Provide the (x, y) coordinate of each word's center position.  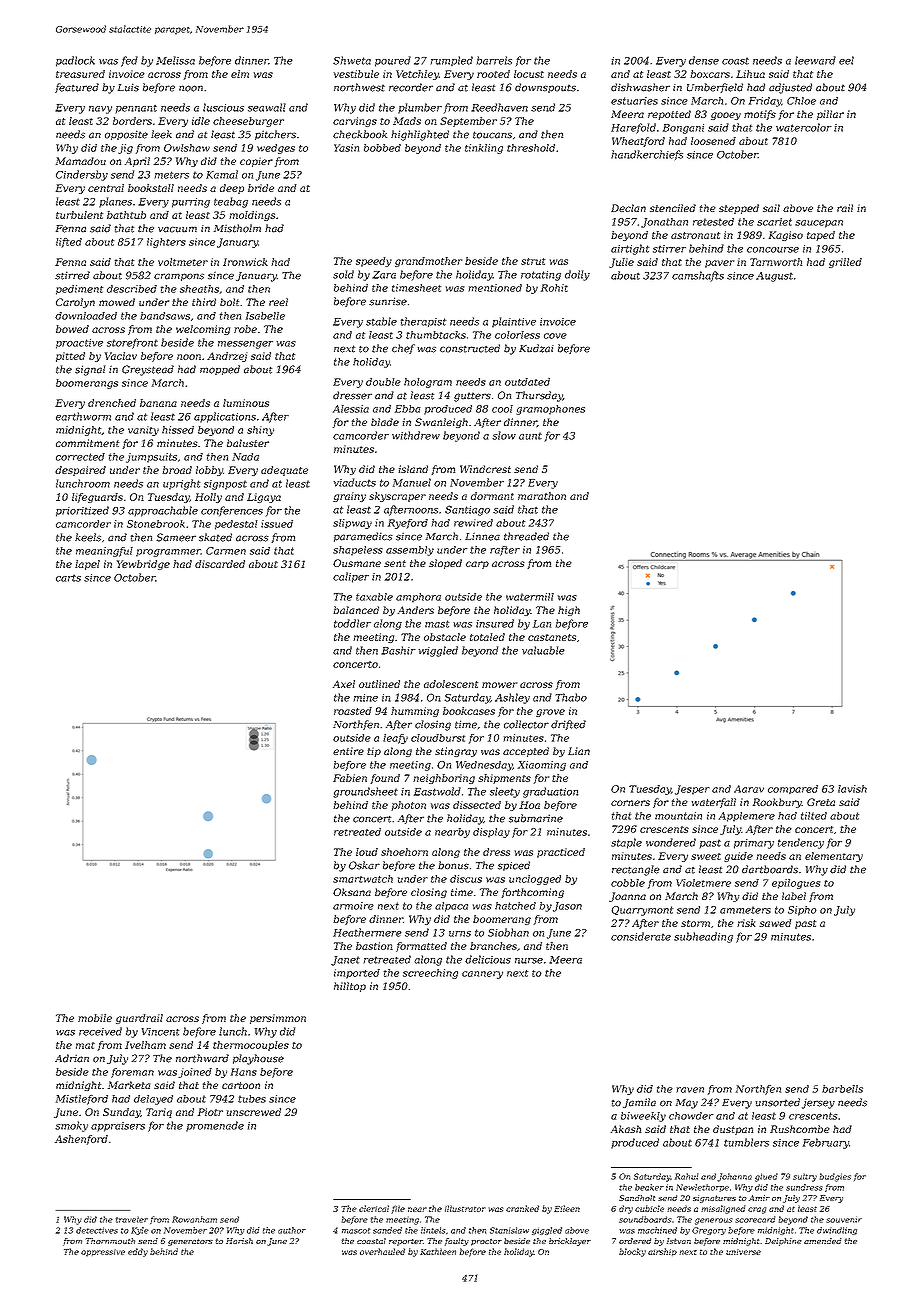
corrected (80, 457)
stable (381, 321)
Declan (628, 208)
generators (190, 1242)
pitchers (275, 135)
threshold (531, 148)
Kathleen (438, 1251)
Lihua (750, 74)
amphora (418, 598)
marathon (542, 496)
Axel (344, 684)
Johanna (734, 1177)
